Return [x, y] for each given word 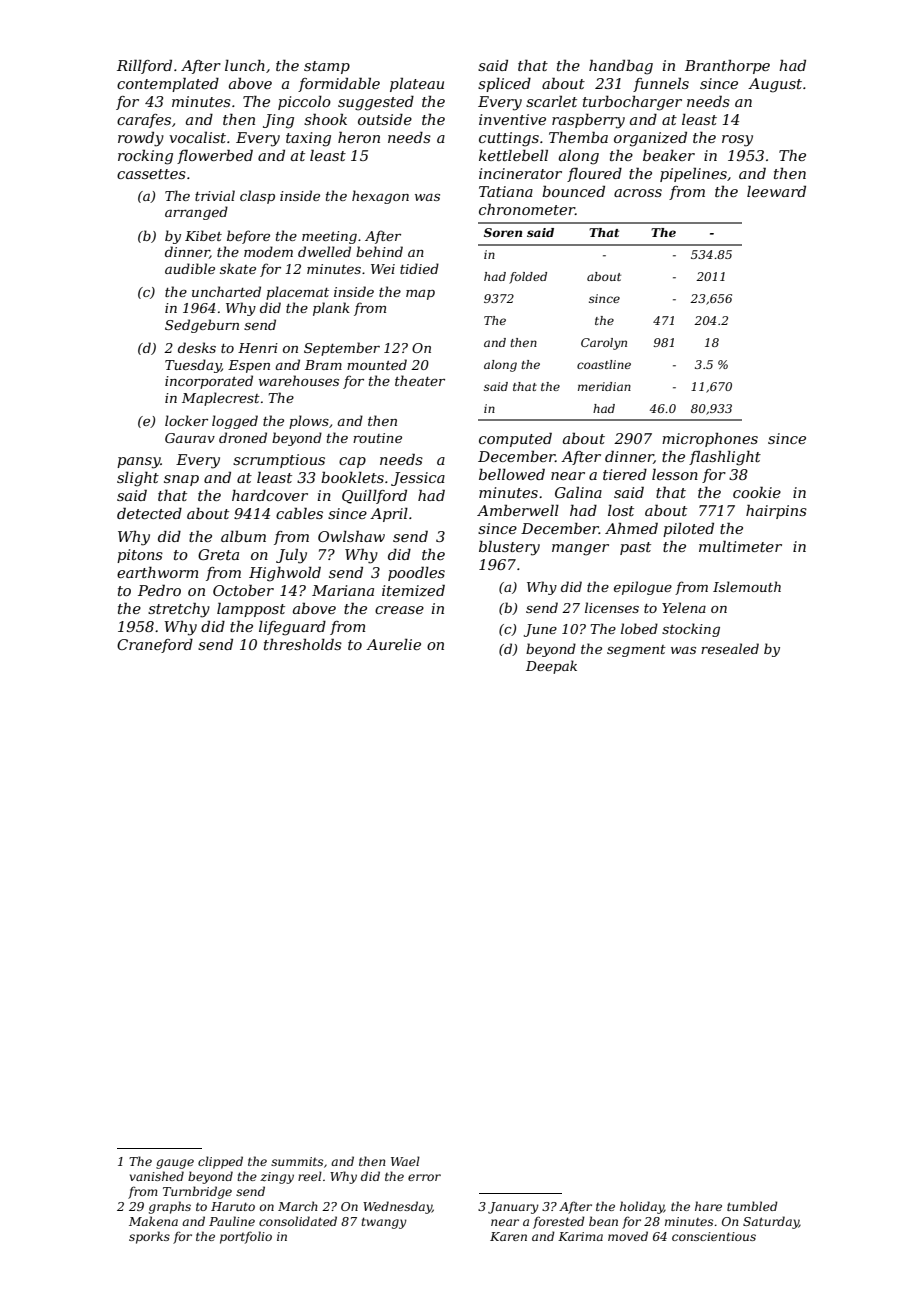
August [775, 85]
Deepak [551, 667]
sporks [149, 1237]
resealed [730, 648]
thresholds [303, 644]
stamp [327, 67]
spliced [504, 85]
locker [186, 420]
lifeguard [292, 628]
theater [420, 380]
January [513, 1208]
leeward [776, 191]
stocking [691, 630]
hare [708, 1206]
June [540, 630]
